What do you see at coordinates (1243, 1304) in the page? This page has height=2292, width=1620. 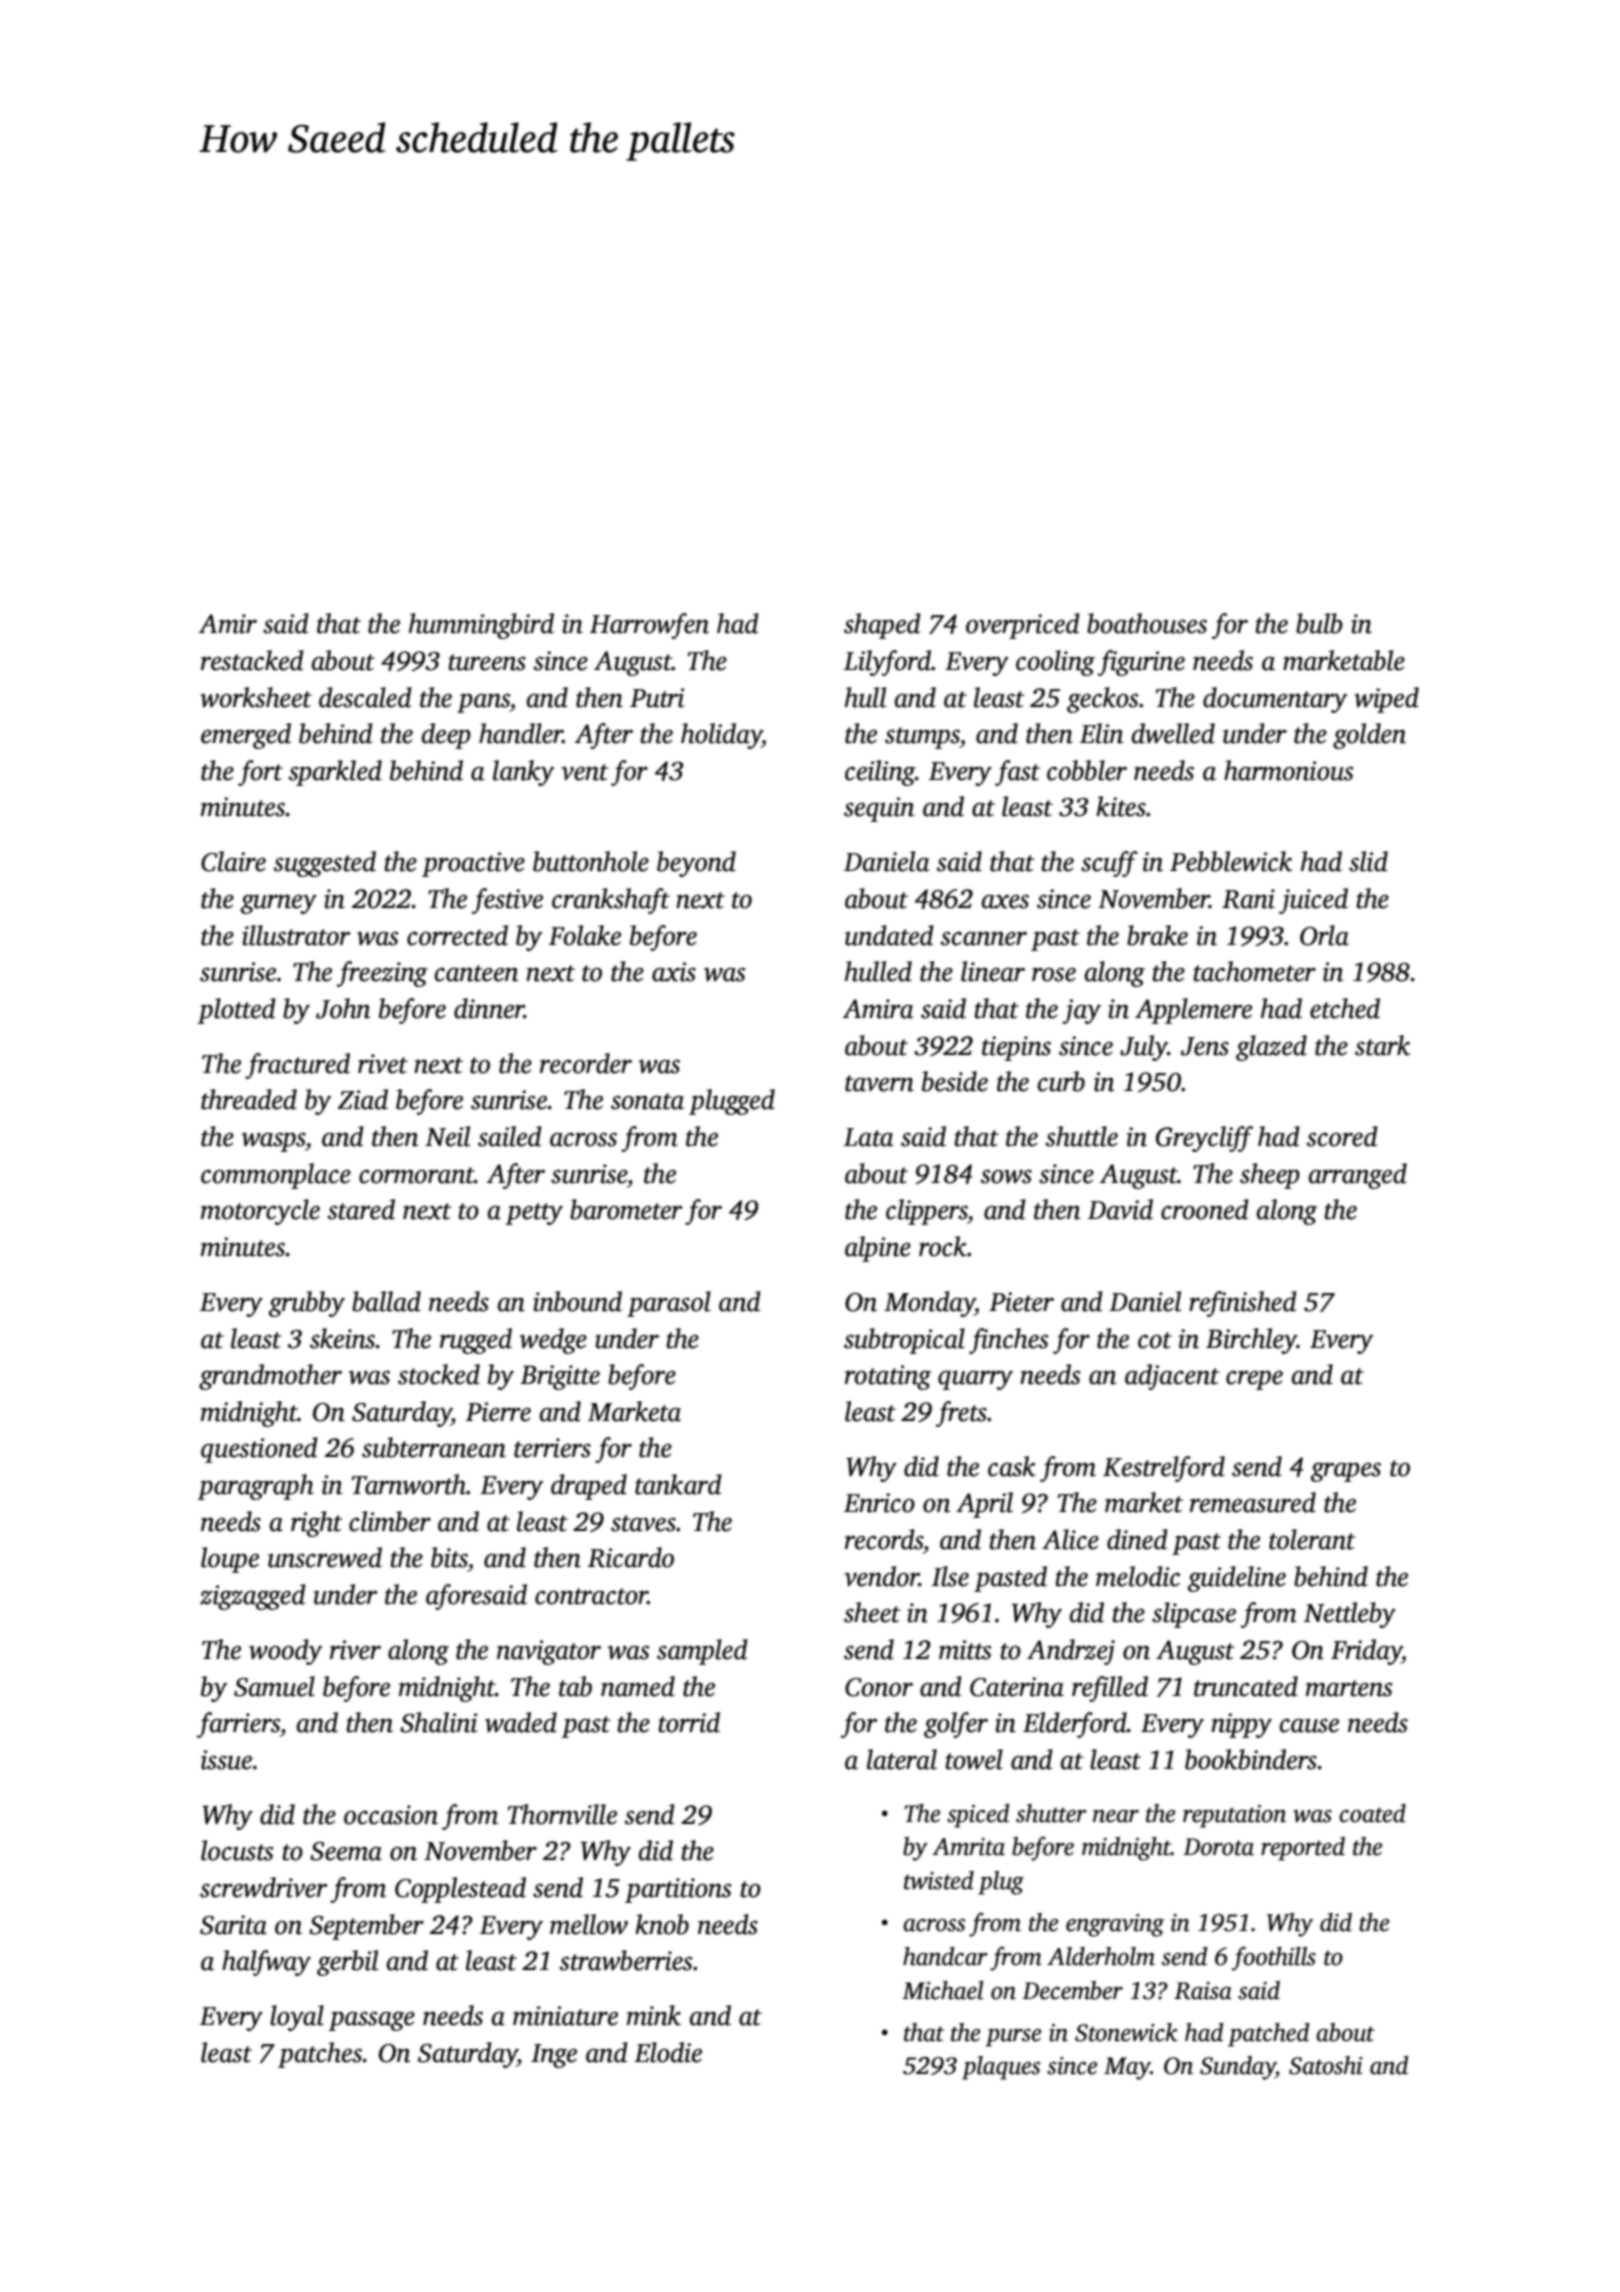 I see `refinished` at bounding box center [1243, 1304].
